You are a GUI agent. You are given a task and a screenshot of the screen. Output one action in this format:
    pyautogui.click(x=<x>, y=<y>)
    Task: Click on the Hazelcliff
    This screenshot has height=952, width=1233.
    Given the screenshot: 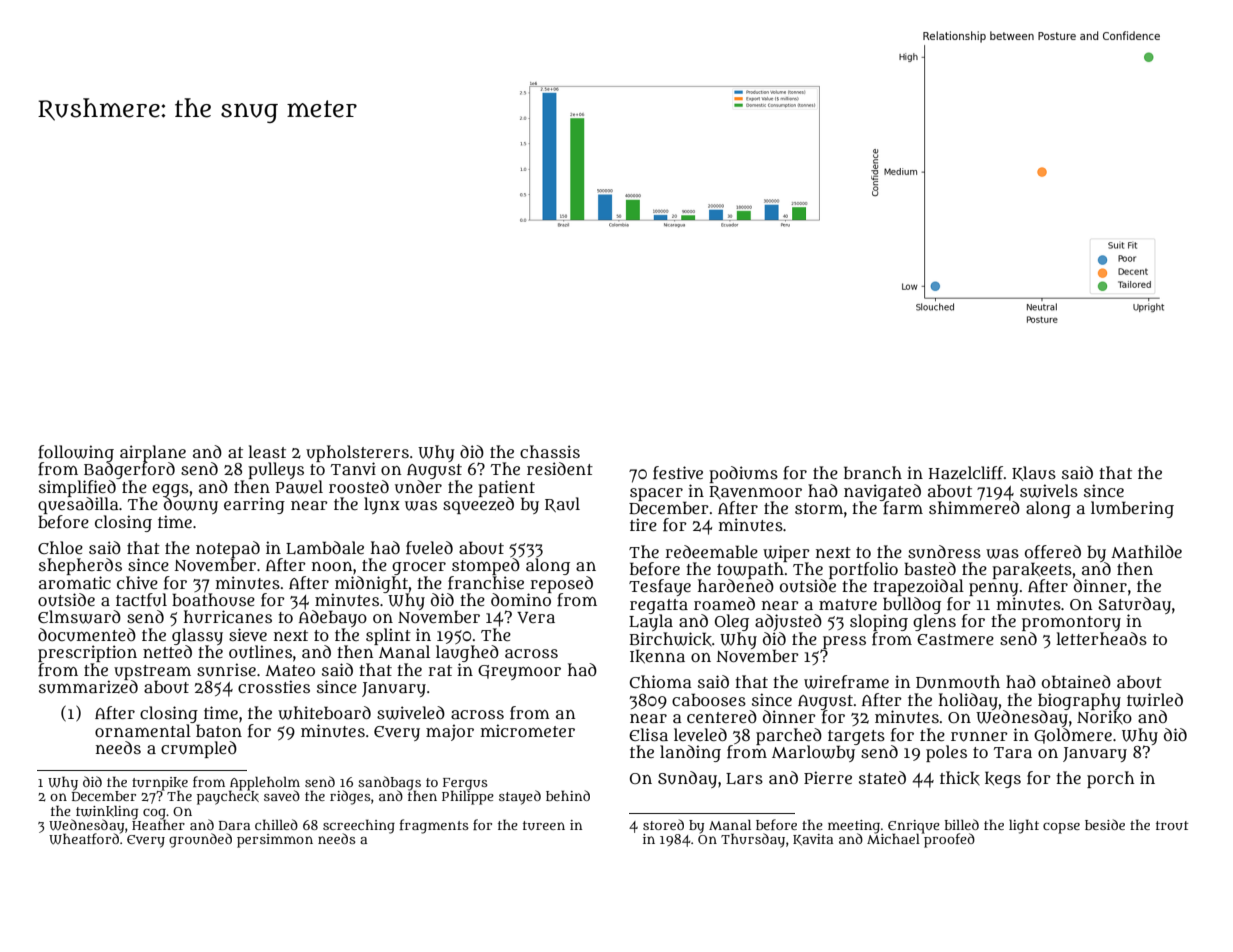 What is the action you would take?
    pyautogui.click(x=966, y=473)
